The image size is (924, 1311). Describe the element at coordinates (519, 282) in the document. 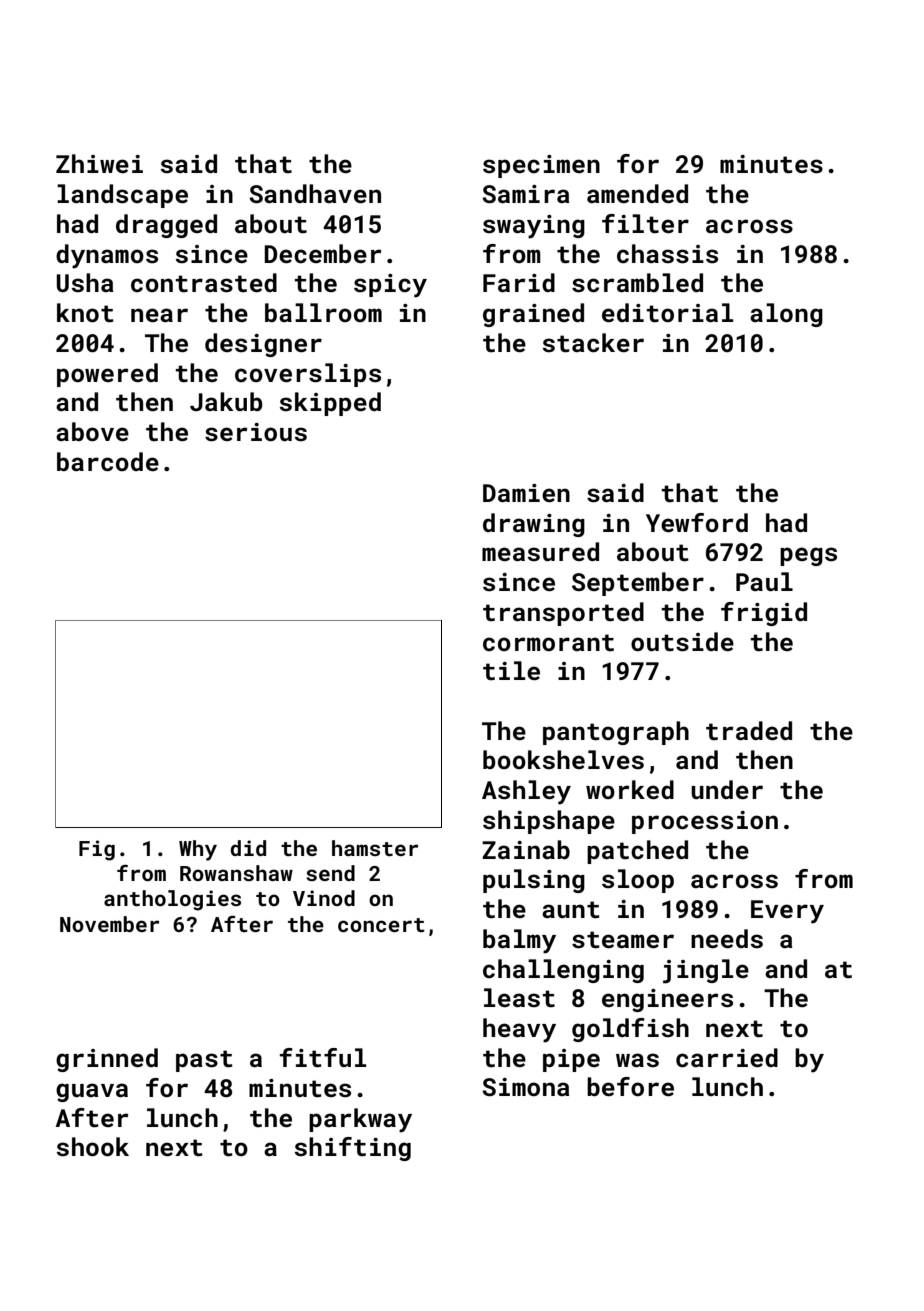

I see `Farid` at that location.
